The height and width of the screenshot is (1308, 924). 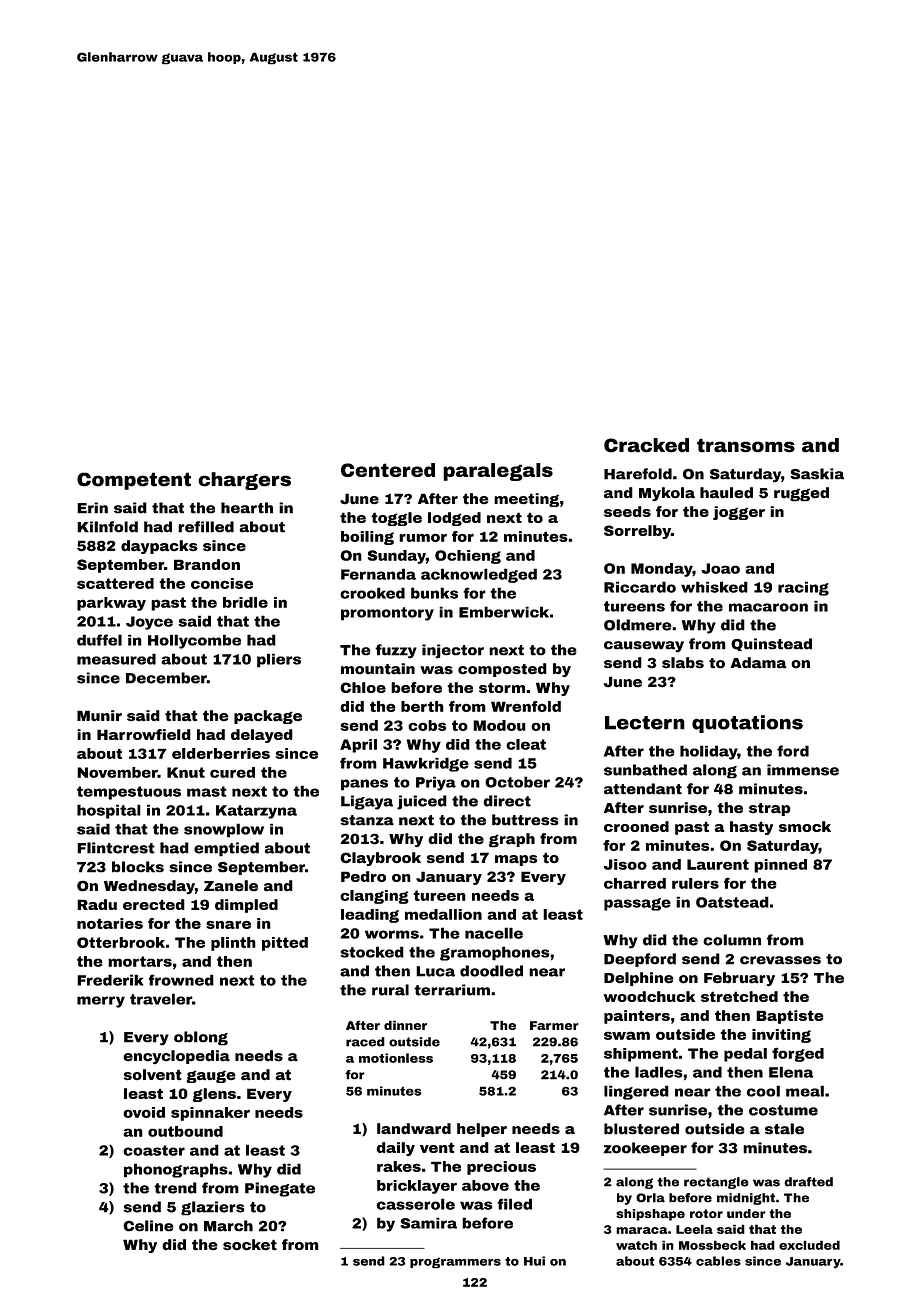 What do you see at coordinates (161, 999) in the screenshot?
I see `traveler` at bounding box center [161, 999].
